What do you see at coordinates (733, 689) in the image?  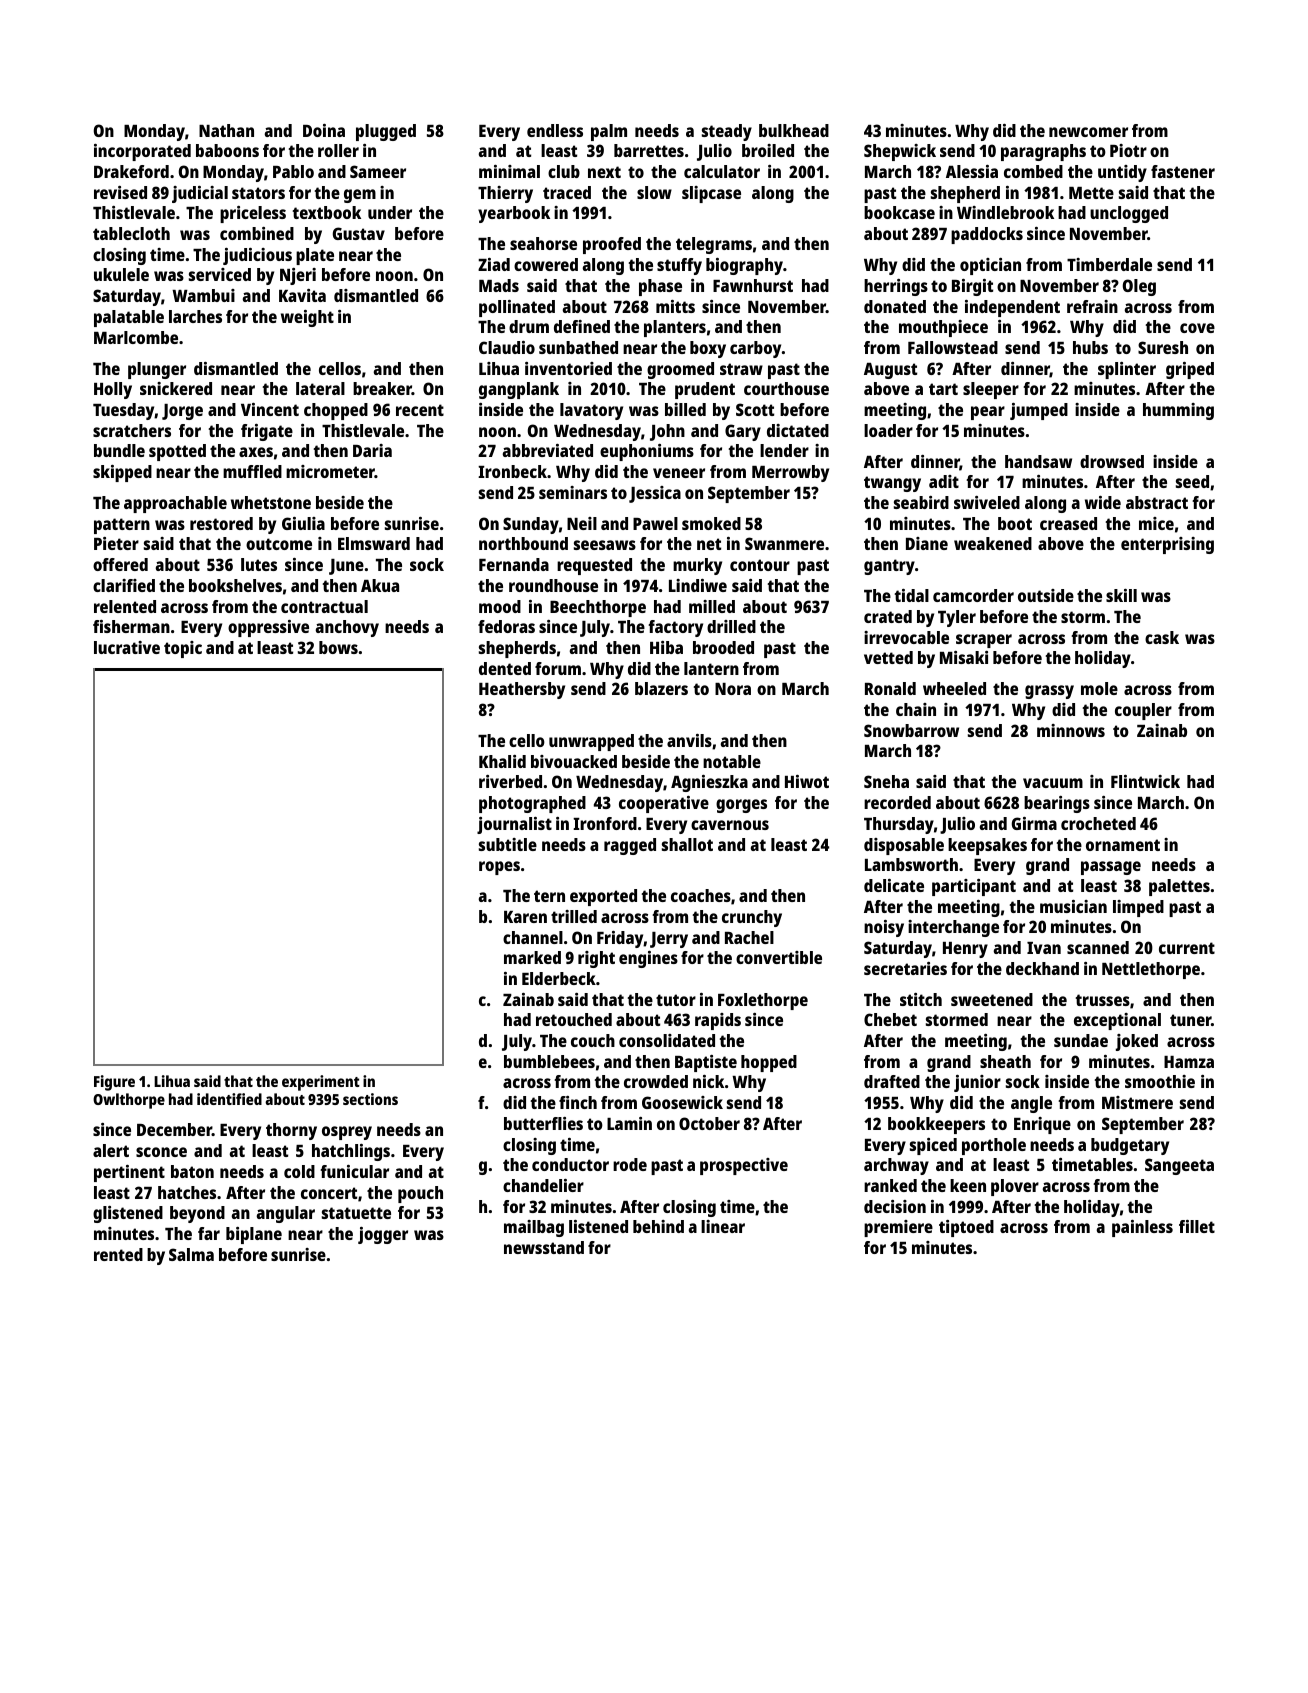 I see `Nora` at bounding box center [733, 689].
